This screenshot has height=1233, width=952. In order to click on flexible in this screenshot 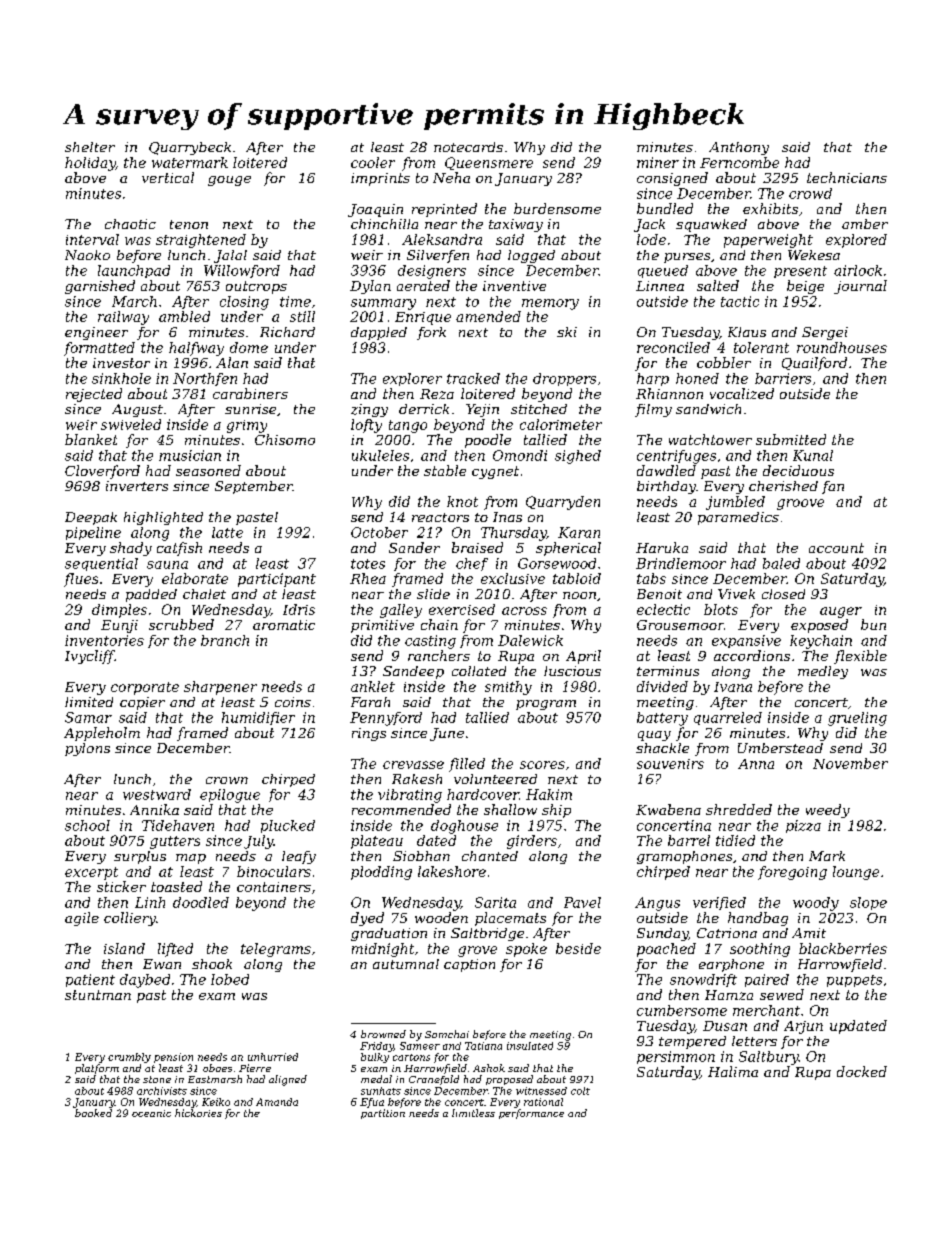, I will do `click(860, 657)`.
